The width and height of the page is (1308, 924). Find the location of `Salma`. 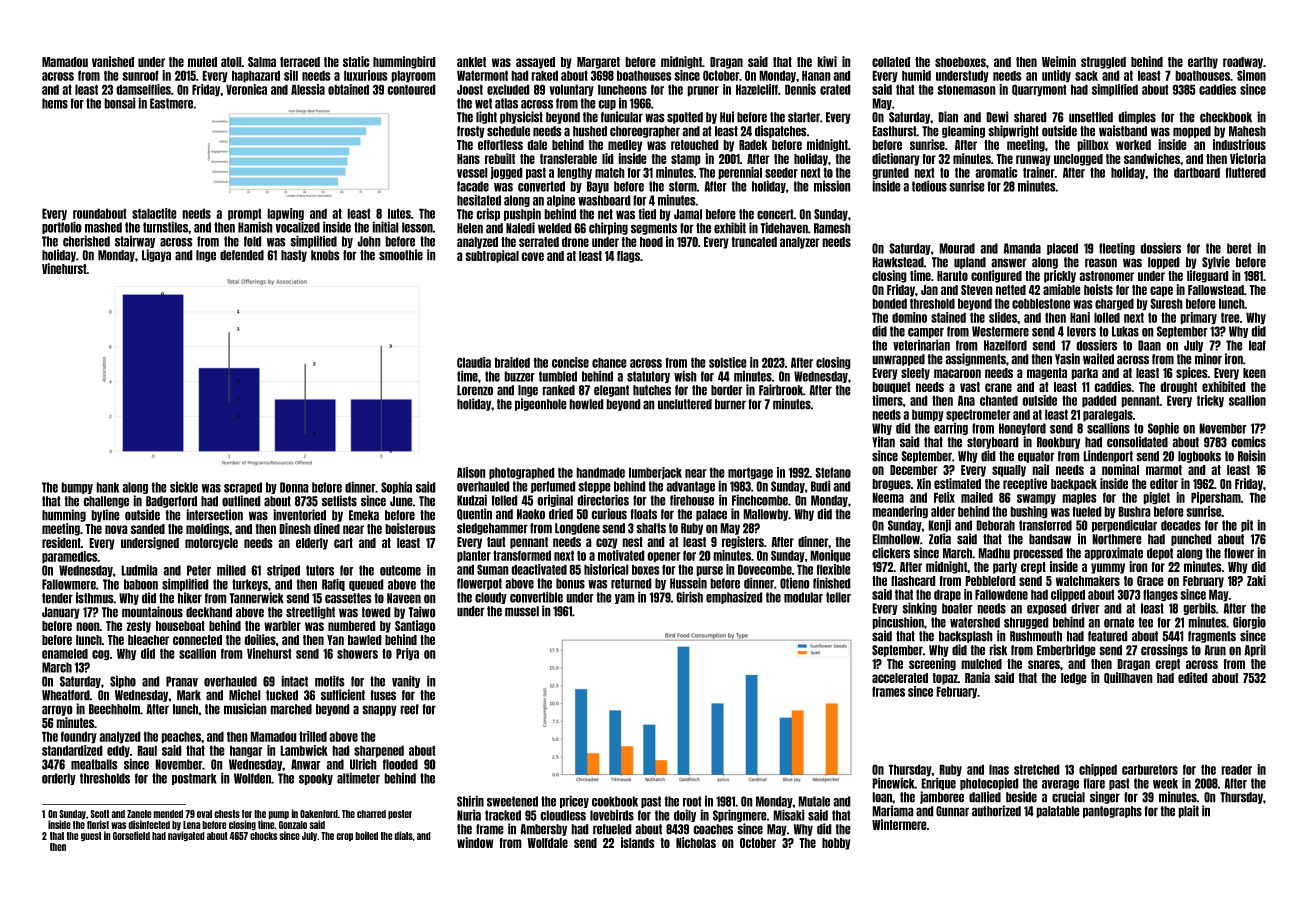

Salma is located at coordinates (262, 62).
